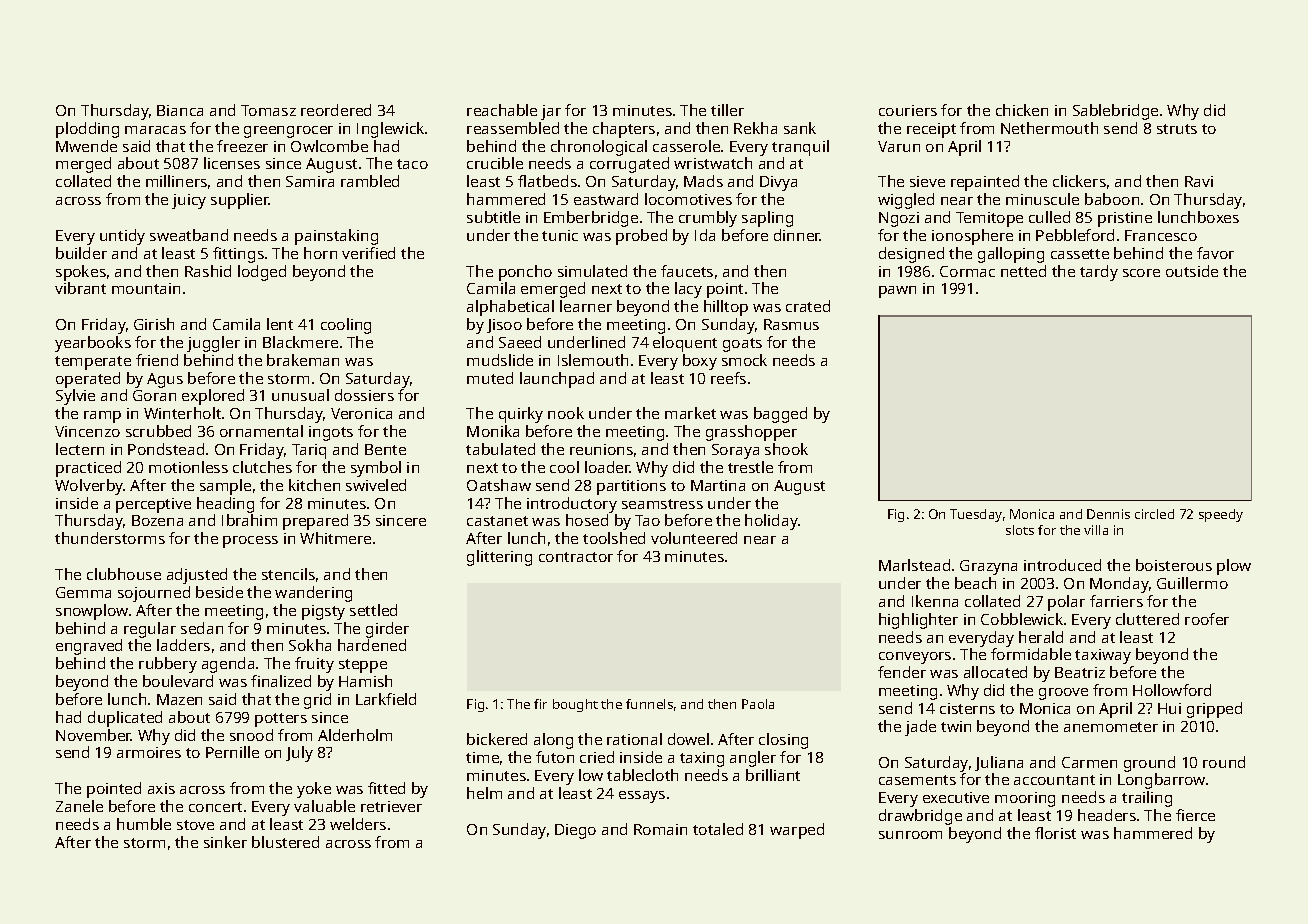 The width and height of the screenshot is (1308, 924). I want to click on Sablebridge, so click(1115, 112).
